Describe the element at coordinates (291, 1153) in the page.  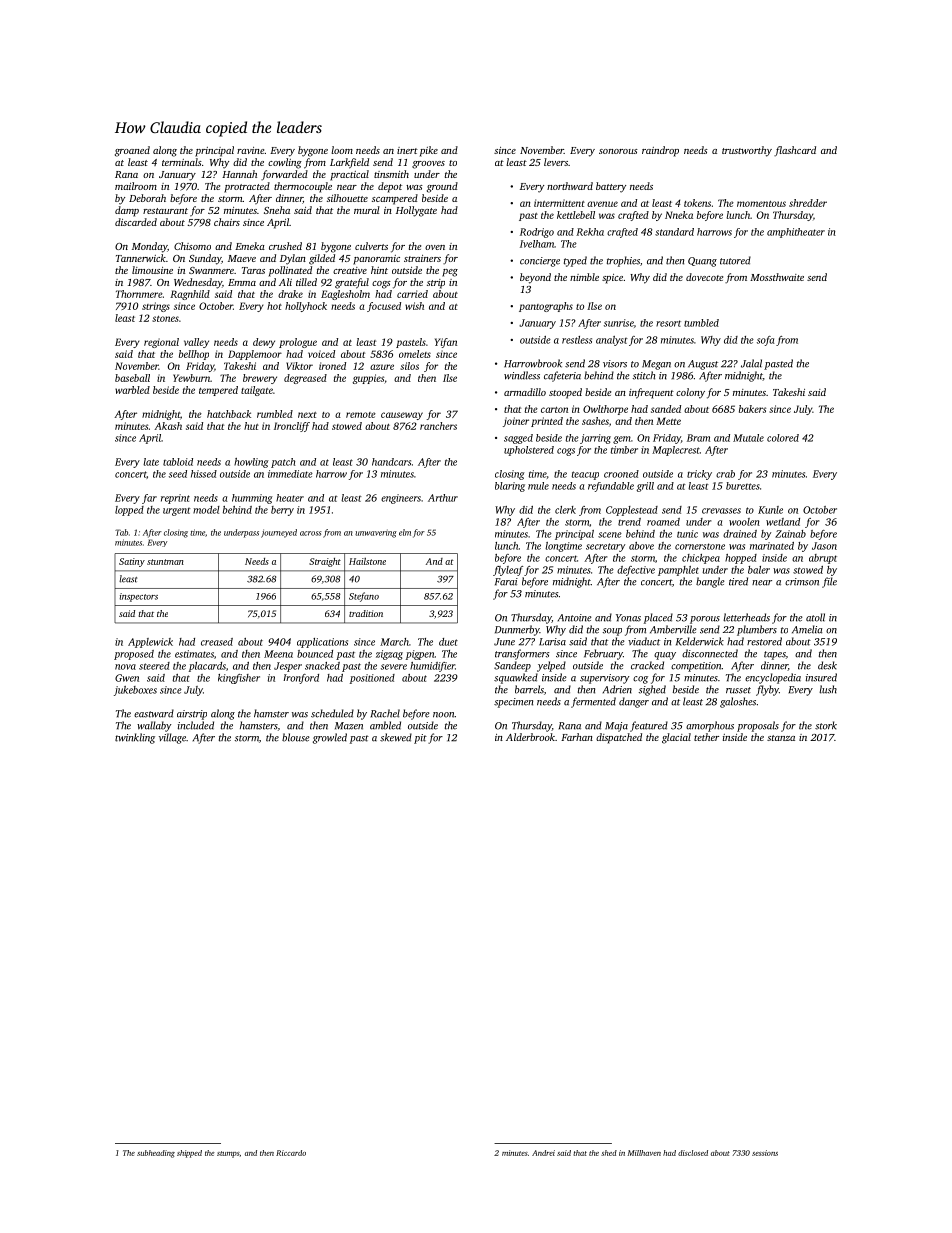
I see `Riccardo` at that location.
